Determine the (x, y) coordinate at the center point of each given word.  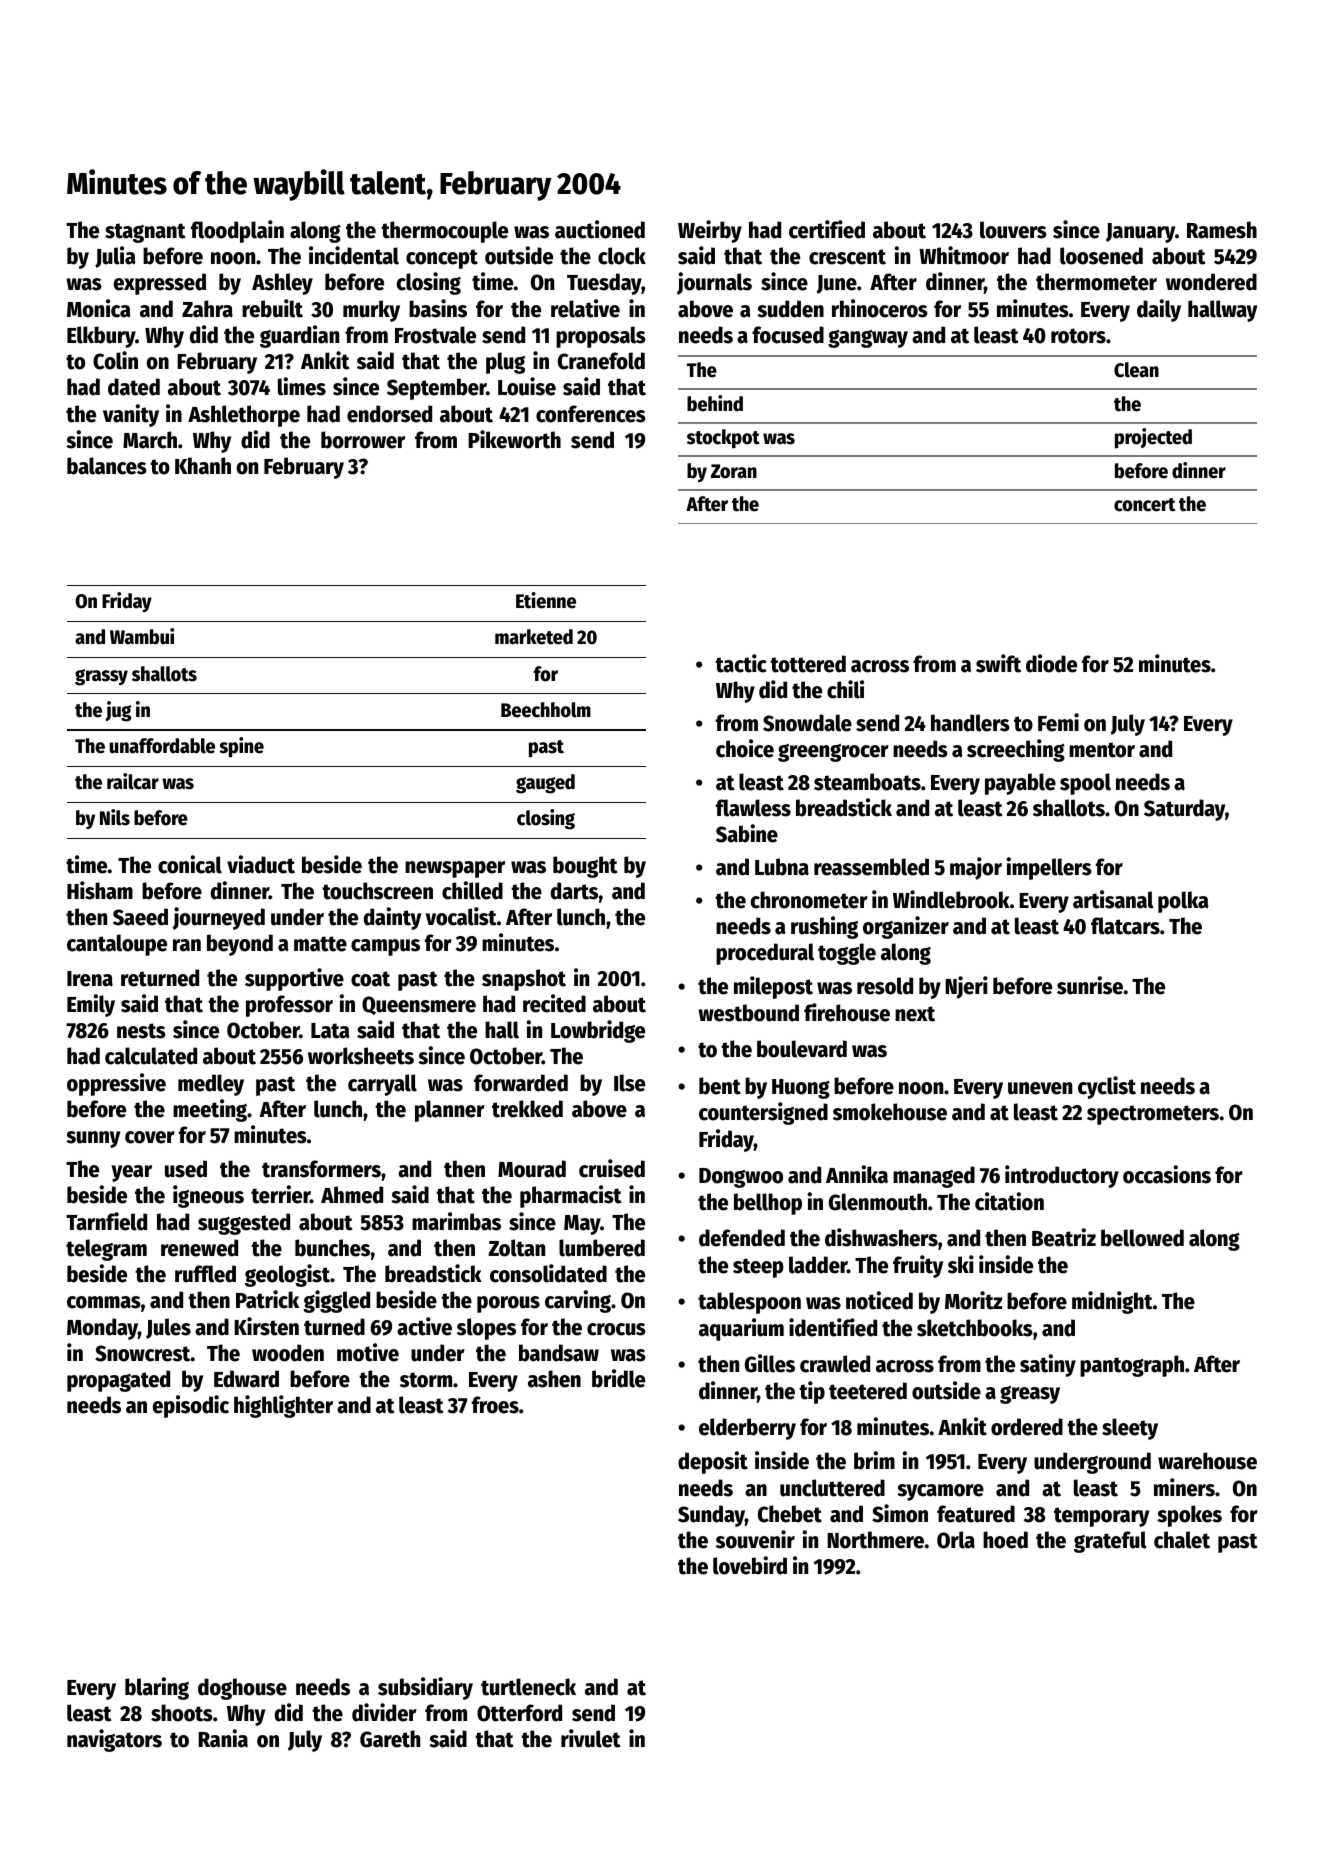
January (1140, 233)
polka (1183, 902)
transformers (321, 1169)
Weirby (710, 231)
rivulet (591, 1738)
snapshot (524, 980)
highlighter (283, 1406)
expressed (160, 284)
